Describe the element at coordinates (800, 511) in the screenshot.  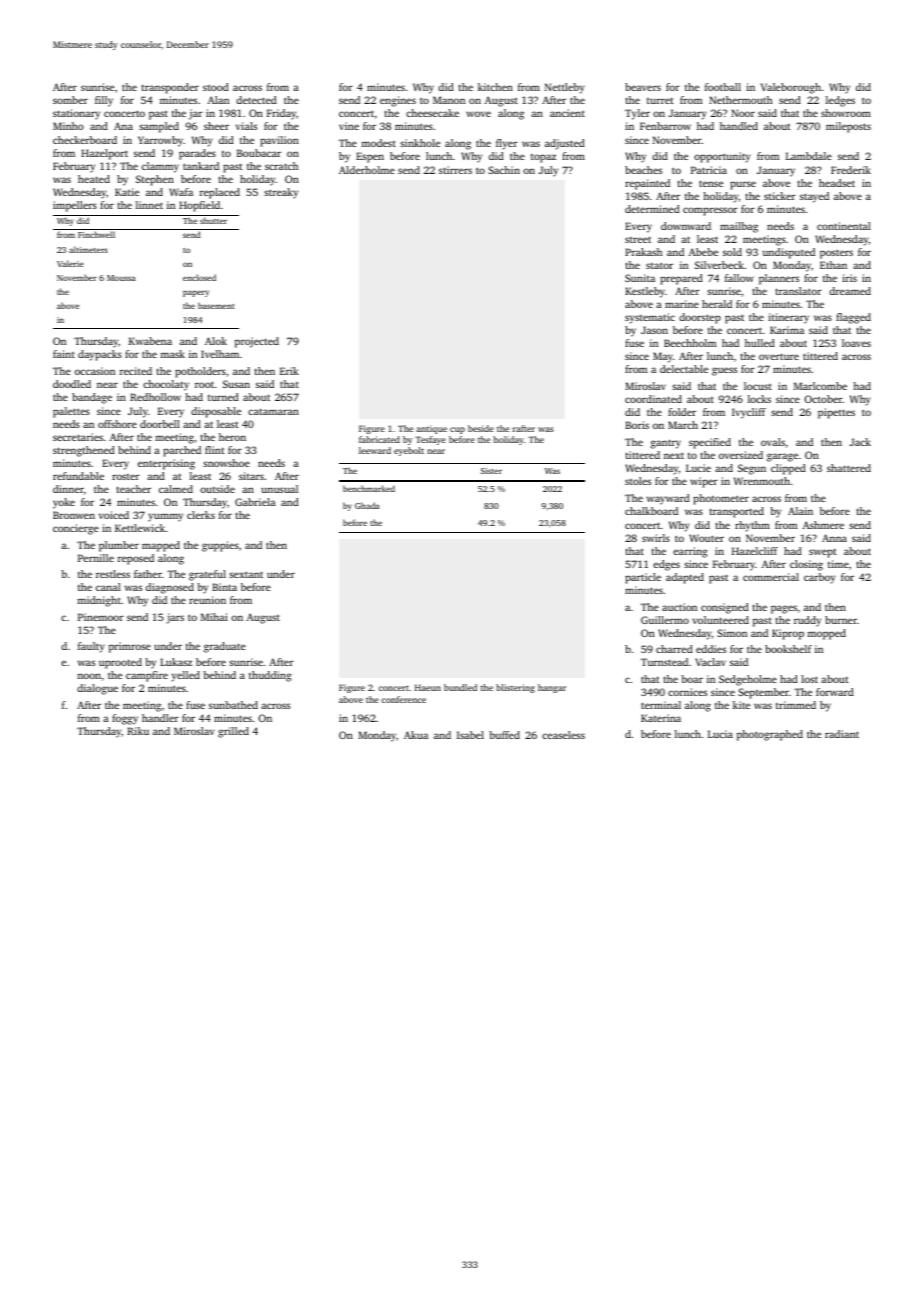
I see `Alain` at that location.
